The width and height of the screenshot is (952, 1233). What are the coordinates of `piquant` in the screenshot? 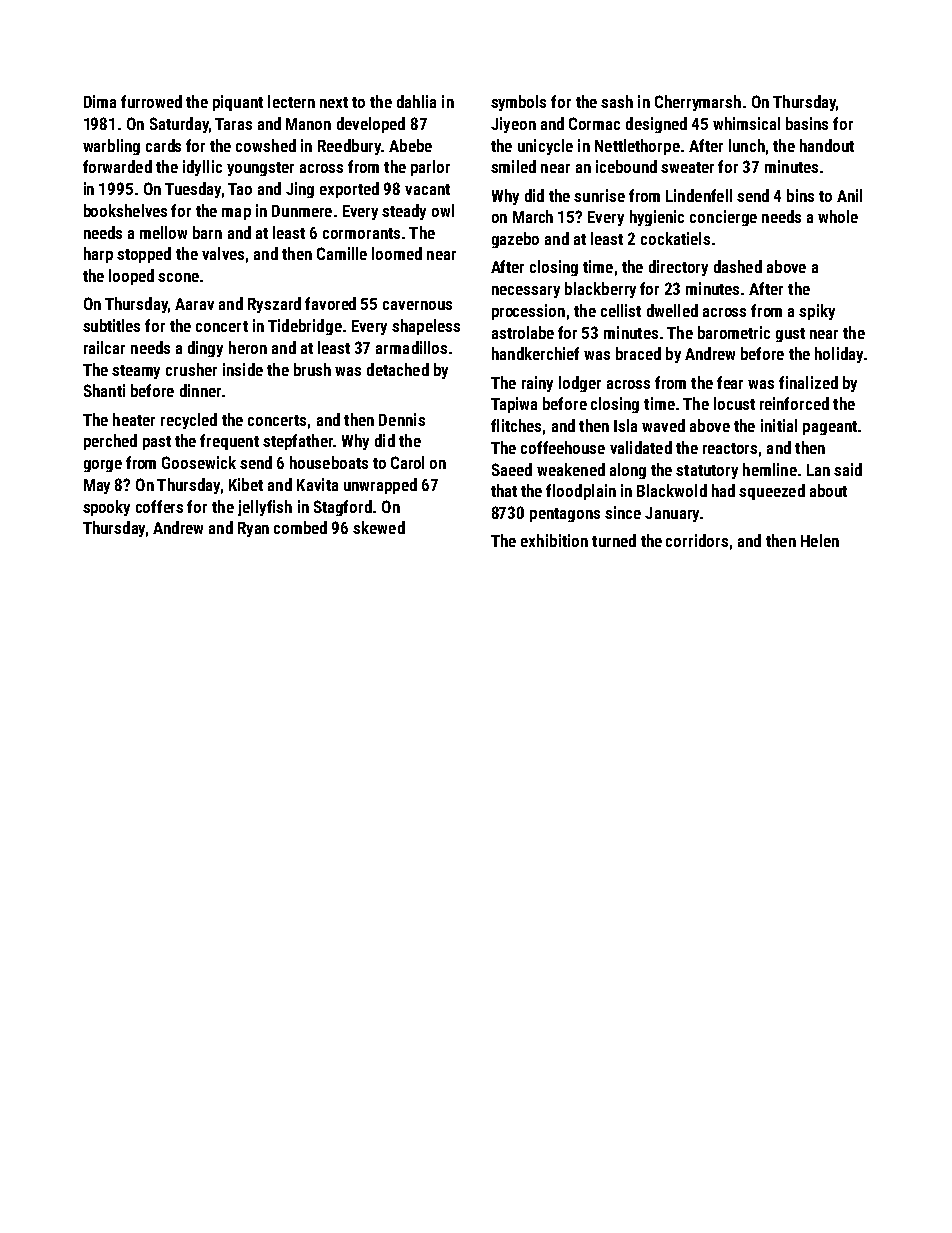 It's located at (238, 103).
